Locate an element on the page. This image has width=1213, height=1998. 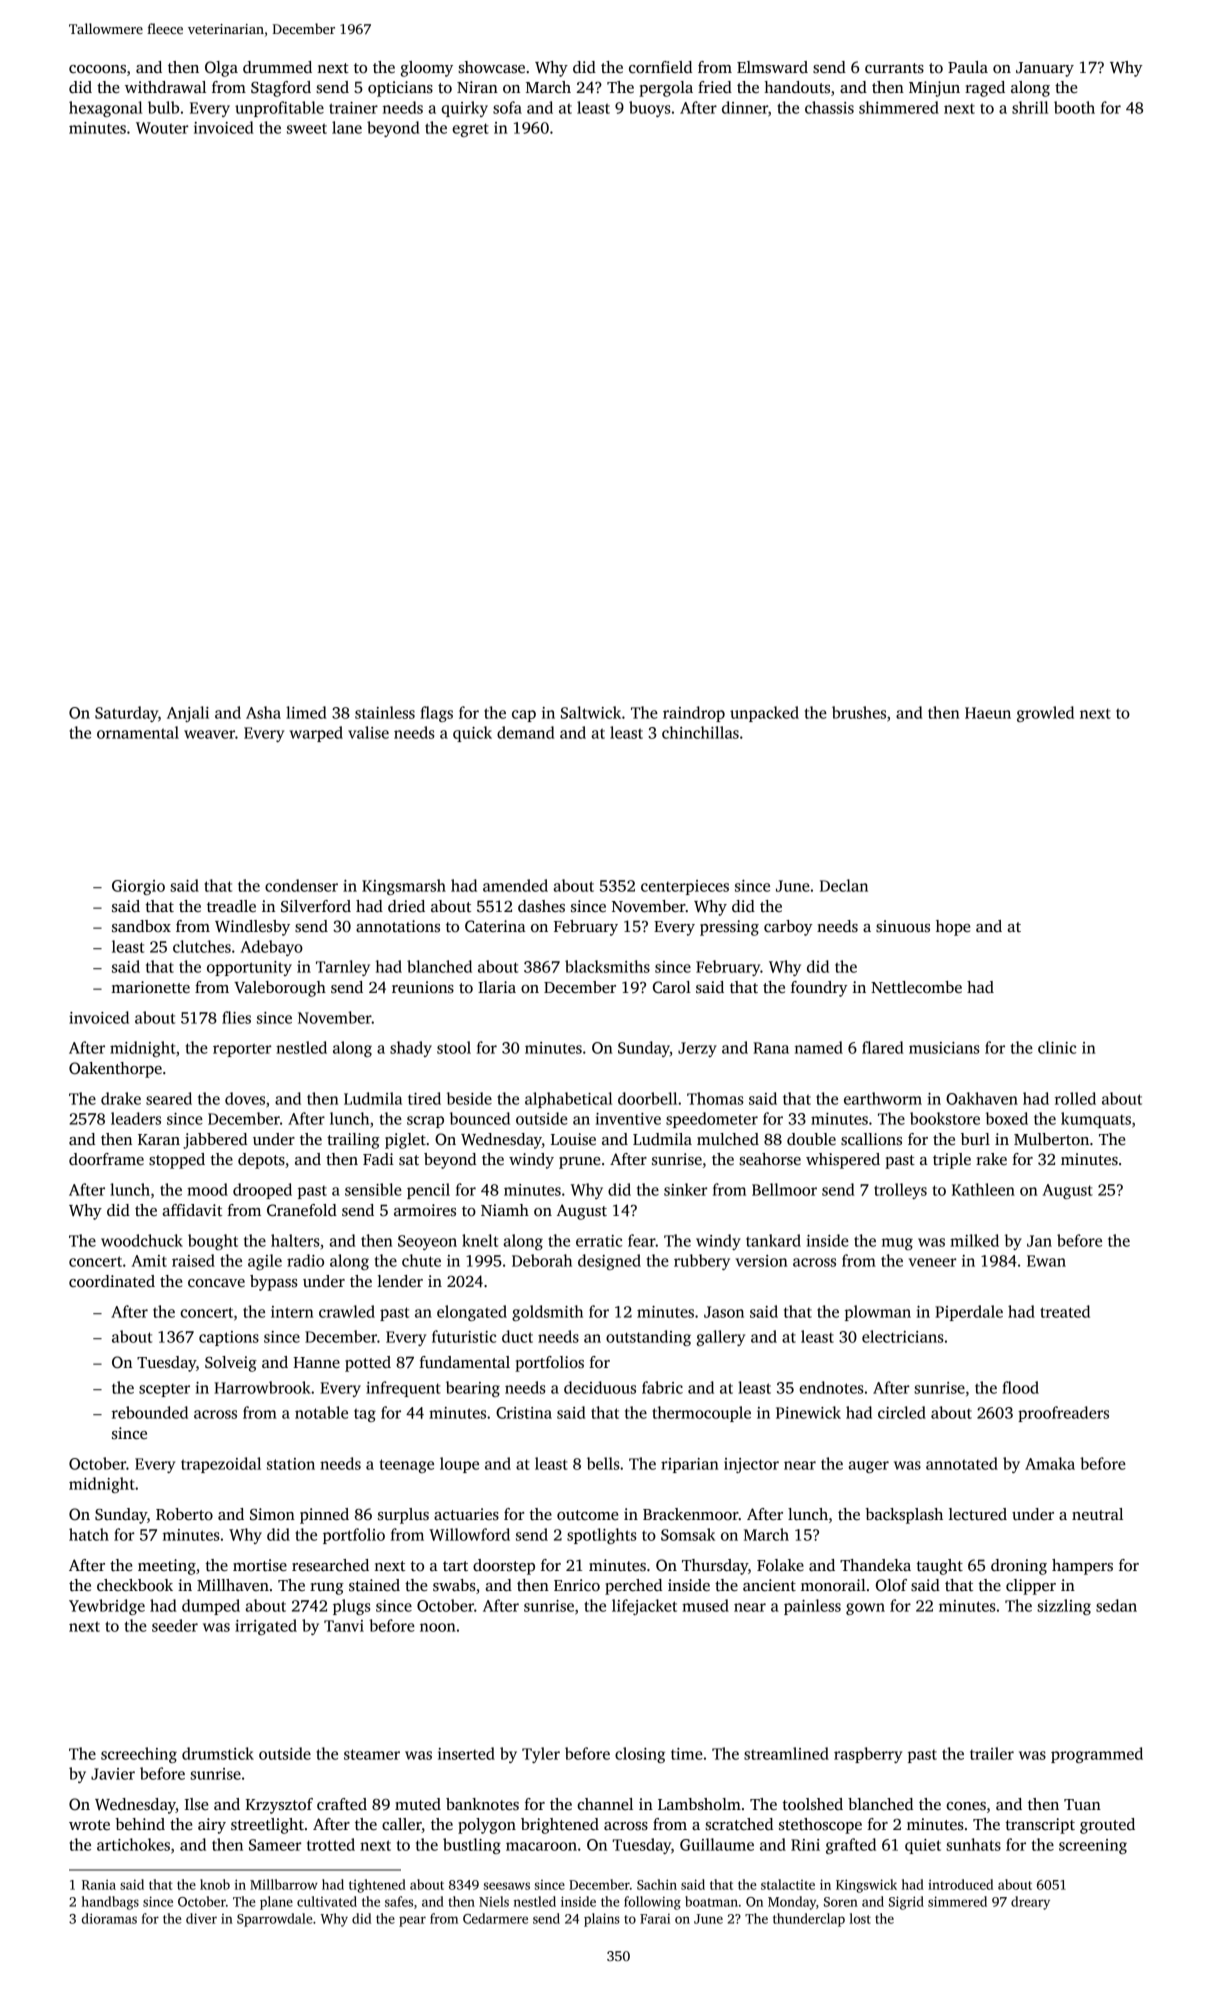
Piperdale is located at coordinates (969, 1313).
